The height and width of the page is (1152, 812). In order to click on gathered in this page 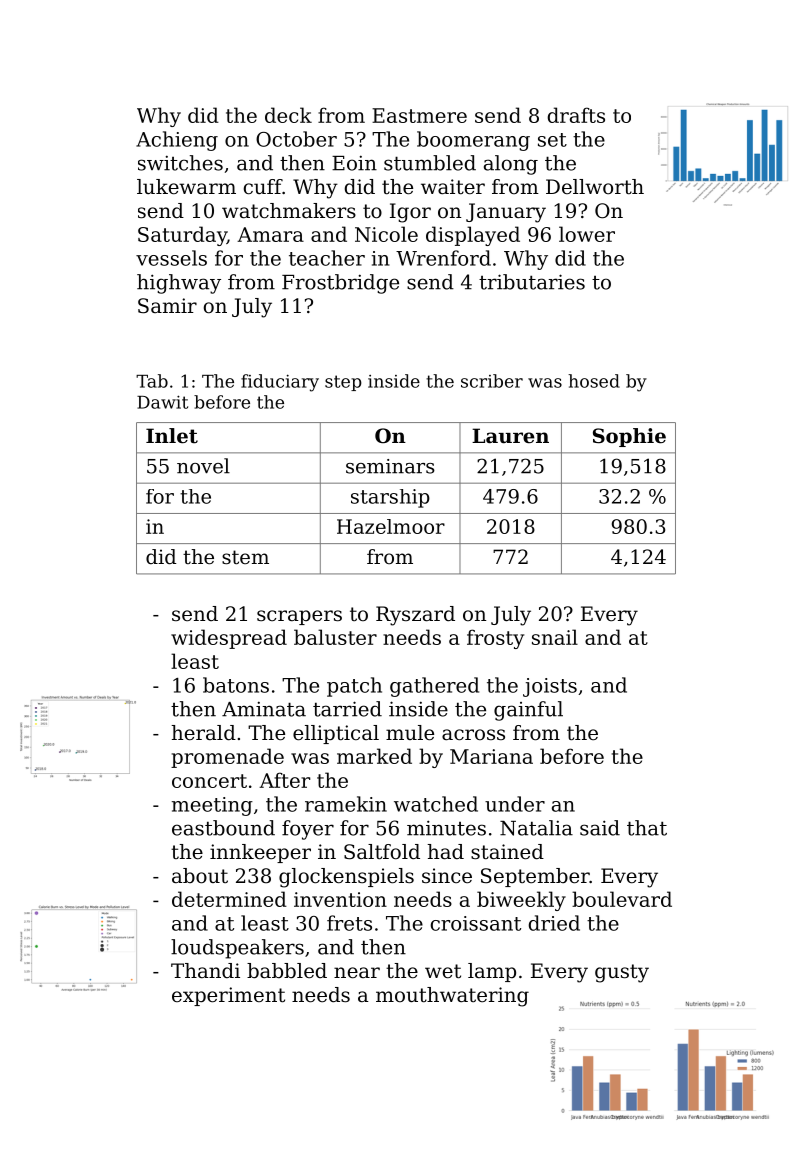, I will do `click(434, 687)`.
